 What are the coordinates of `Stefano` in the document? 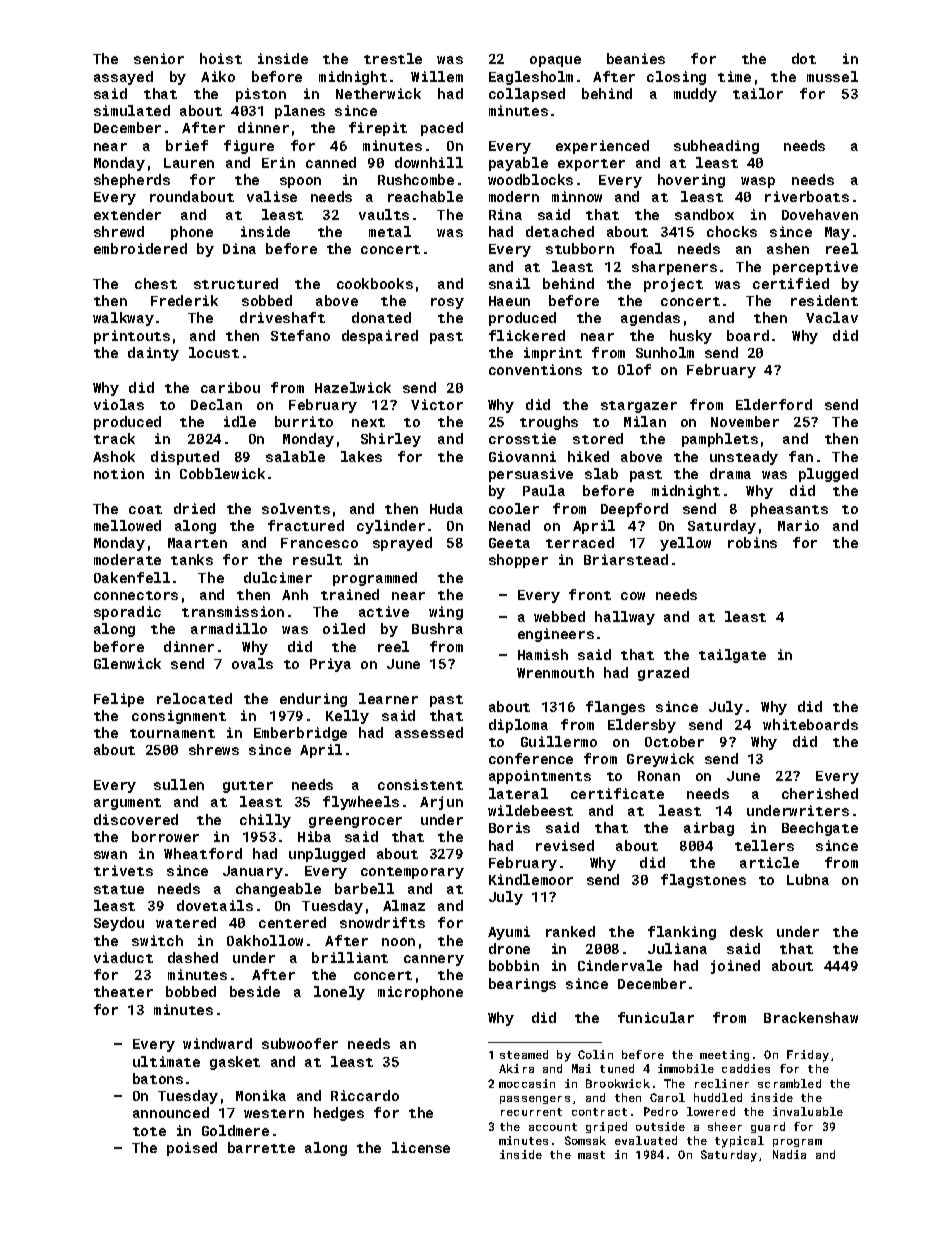 It's located at (300, 335).
